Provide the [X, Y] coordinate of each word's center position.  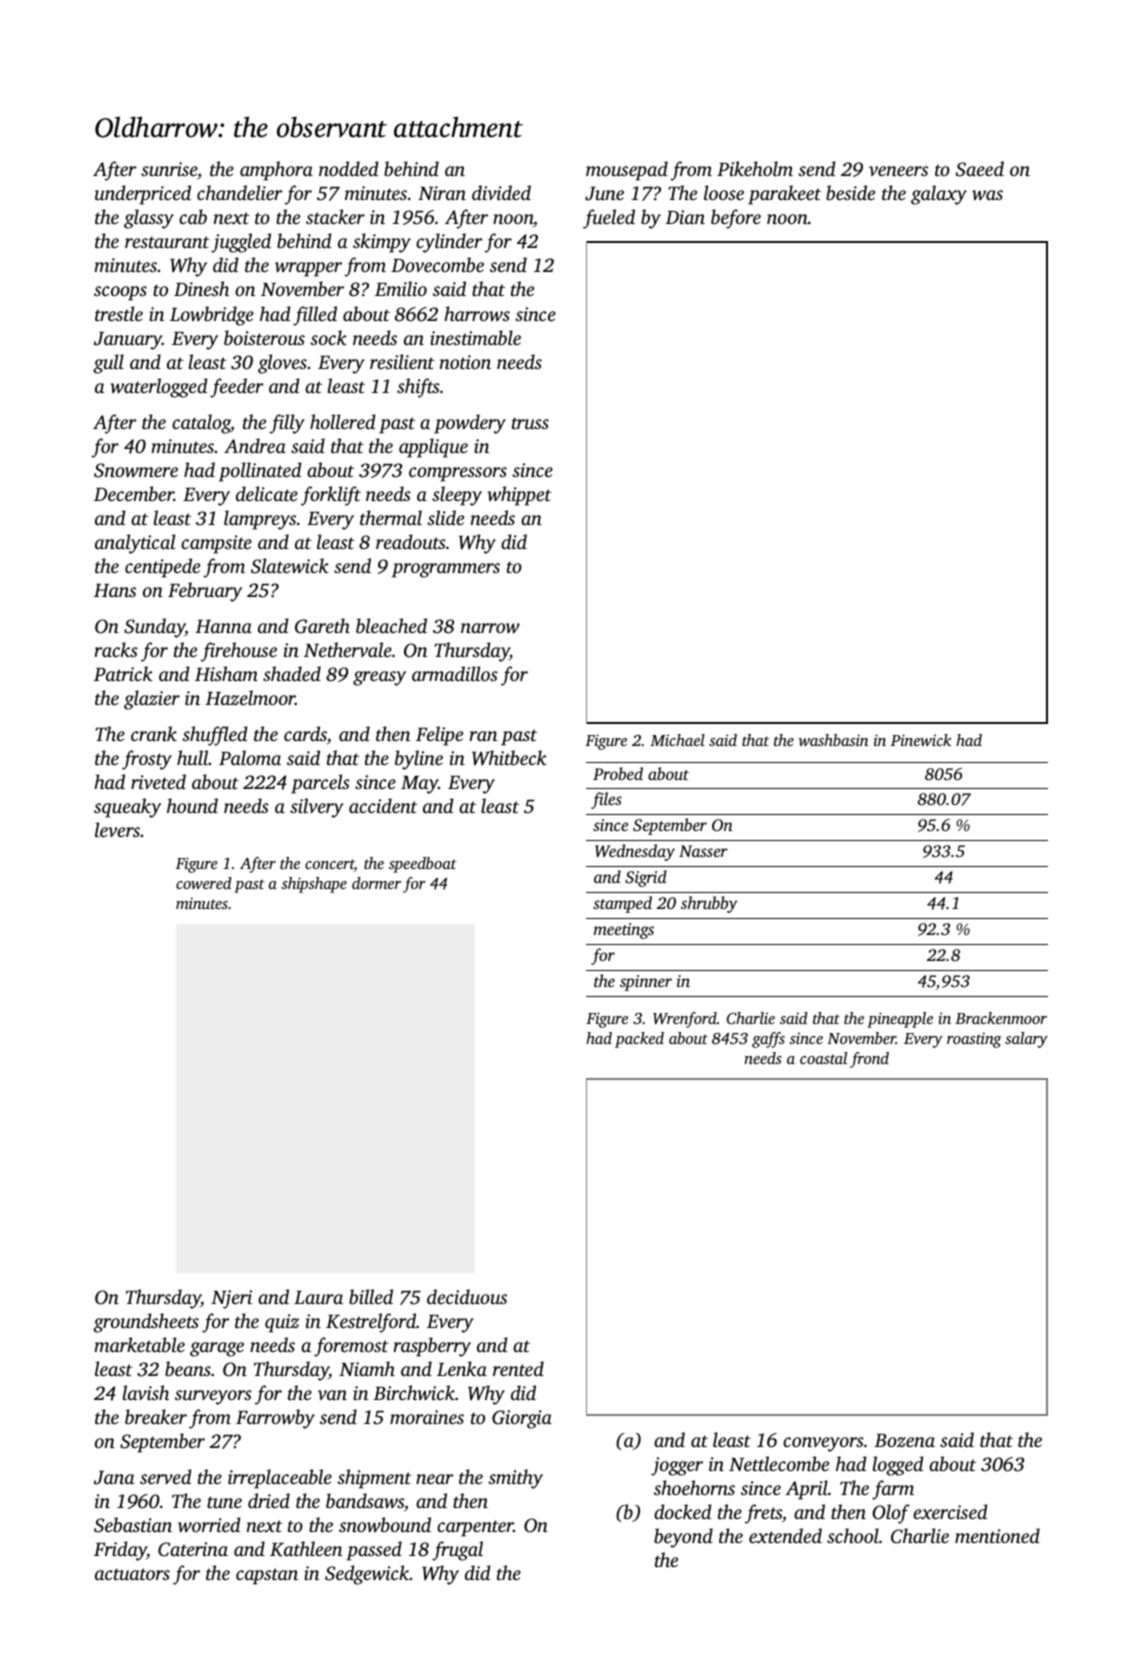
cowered [204, 883]
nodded [348, 168]
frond [869, 1060]
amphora [276, 171]
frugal [457, 1551]
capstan [267, 1576]
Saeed [980, 169]
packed [639, 1040]
